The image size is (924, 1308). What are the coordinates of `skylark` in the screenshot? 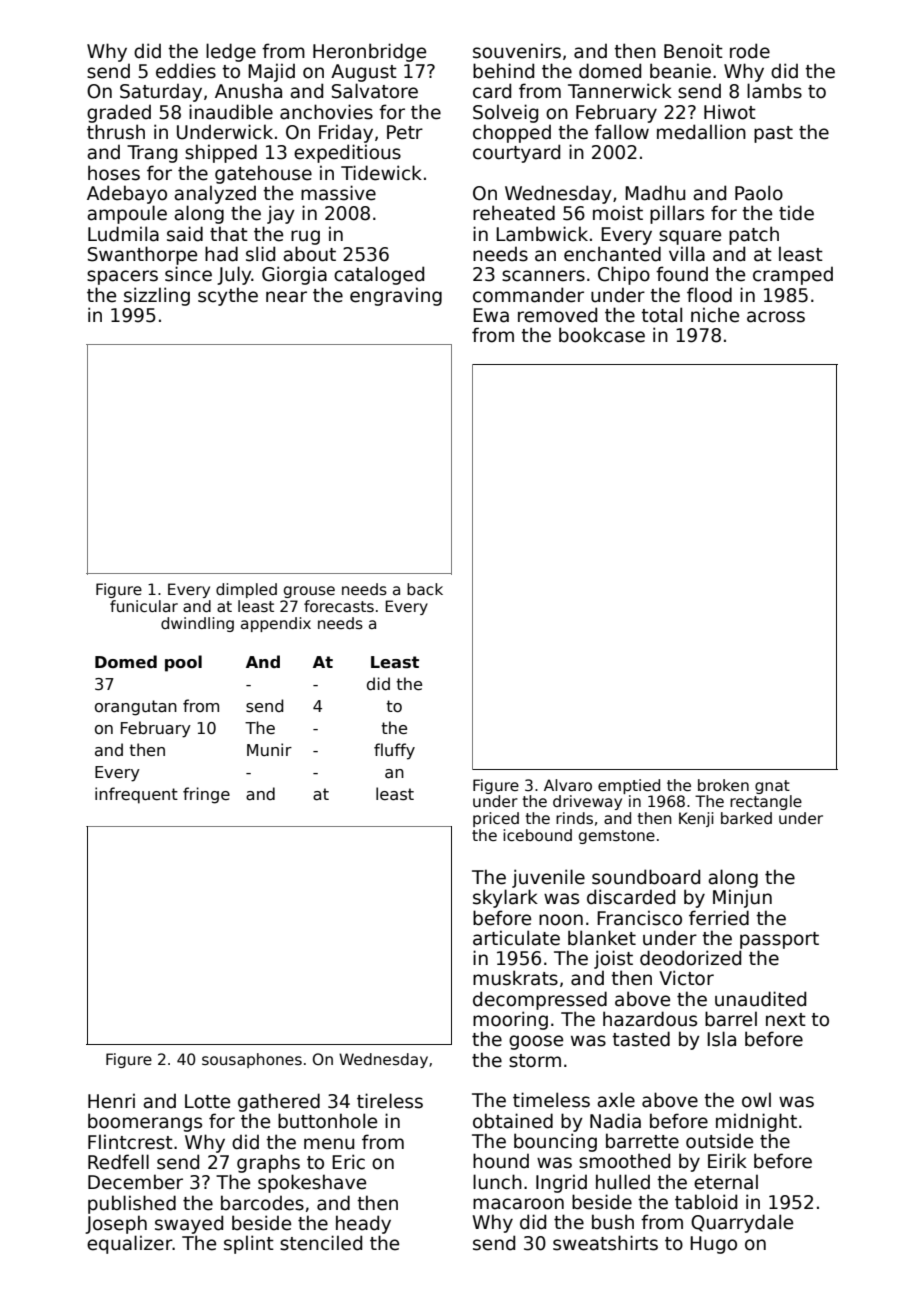 It's located at (505, 898).
